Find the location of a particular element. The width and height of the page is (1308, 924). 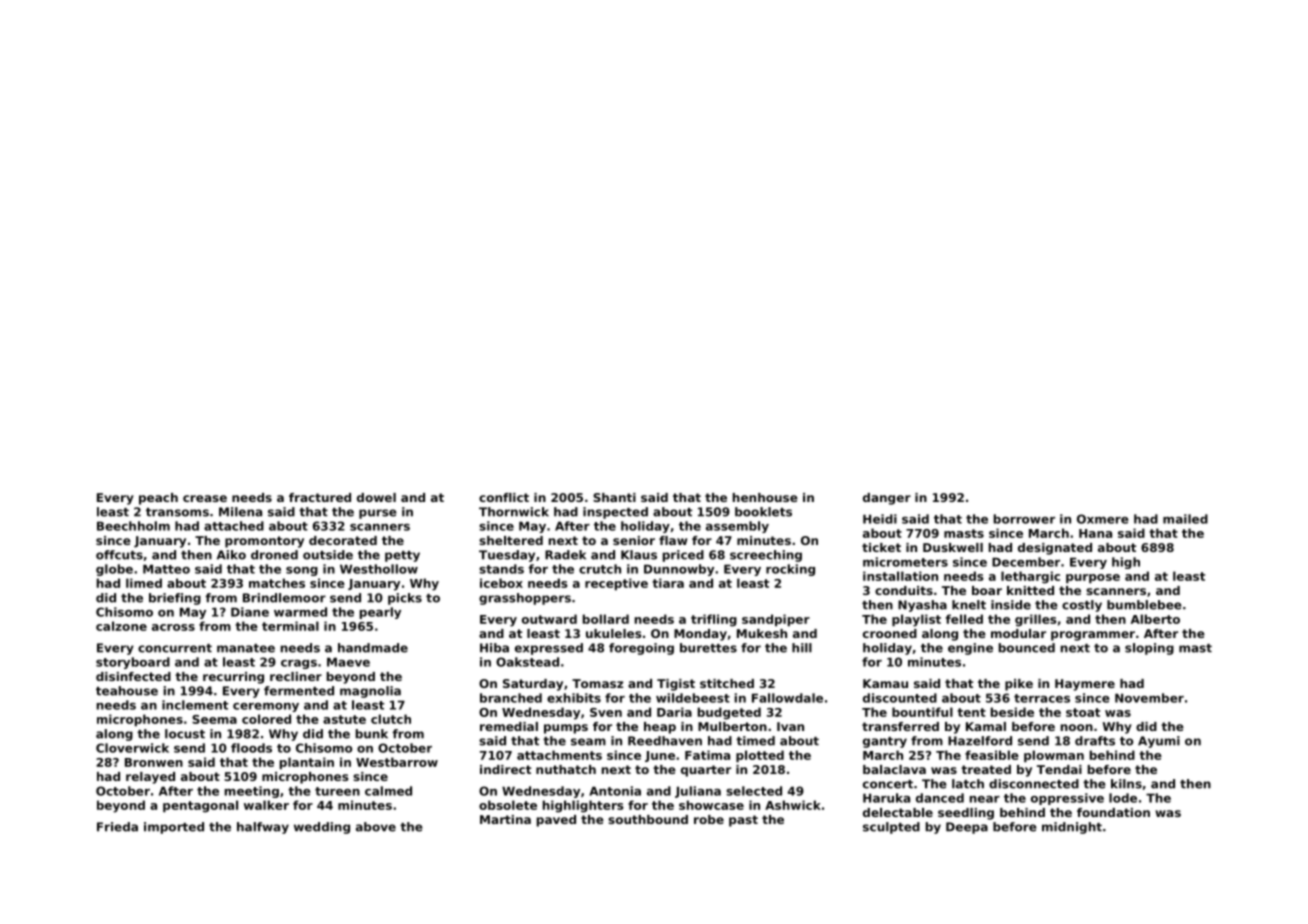

Bronwen is located at coordinates (154, 762).
